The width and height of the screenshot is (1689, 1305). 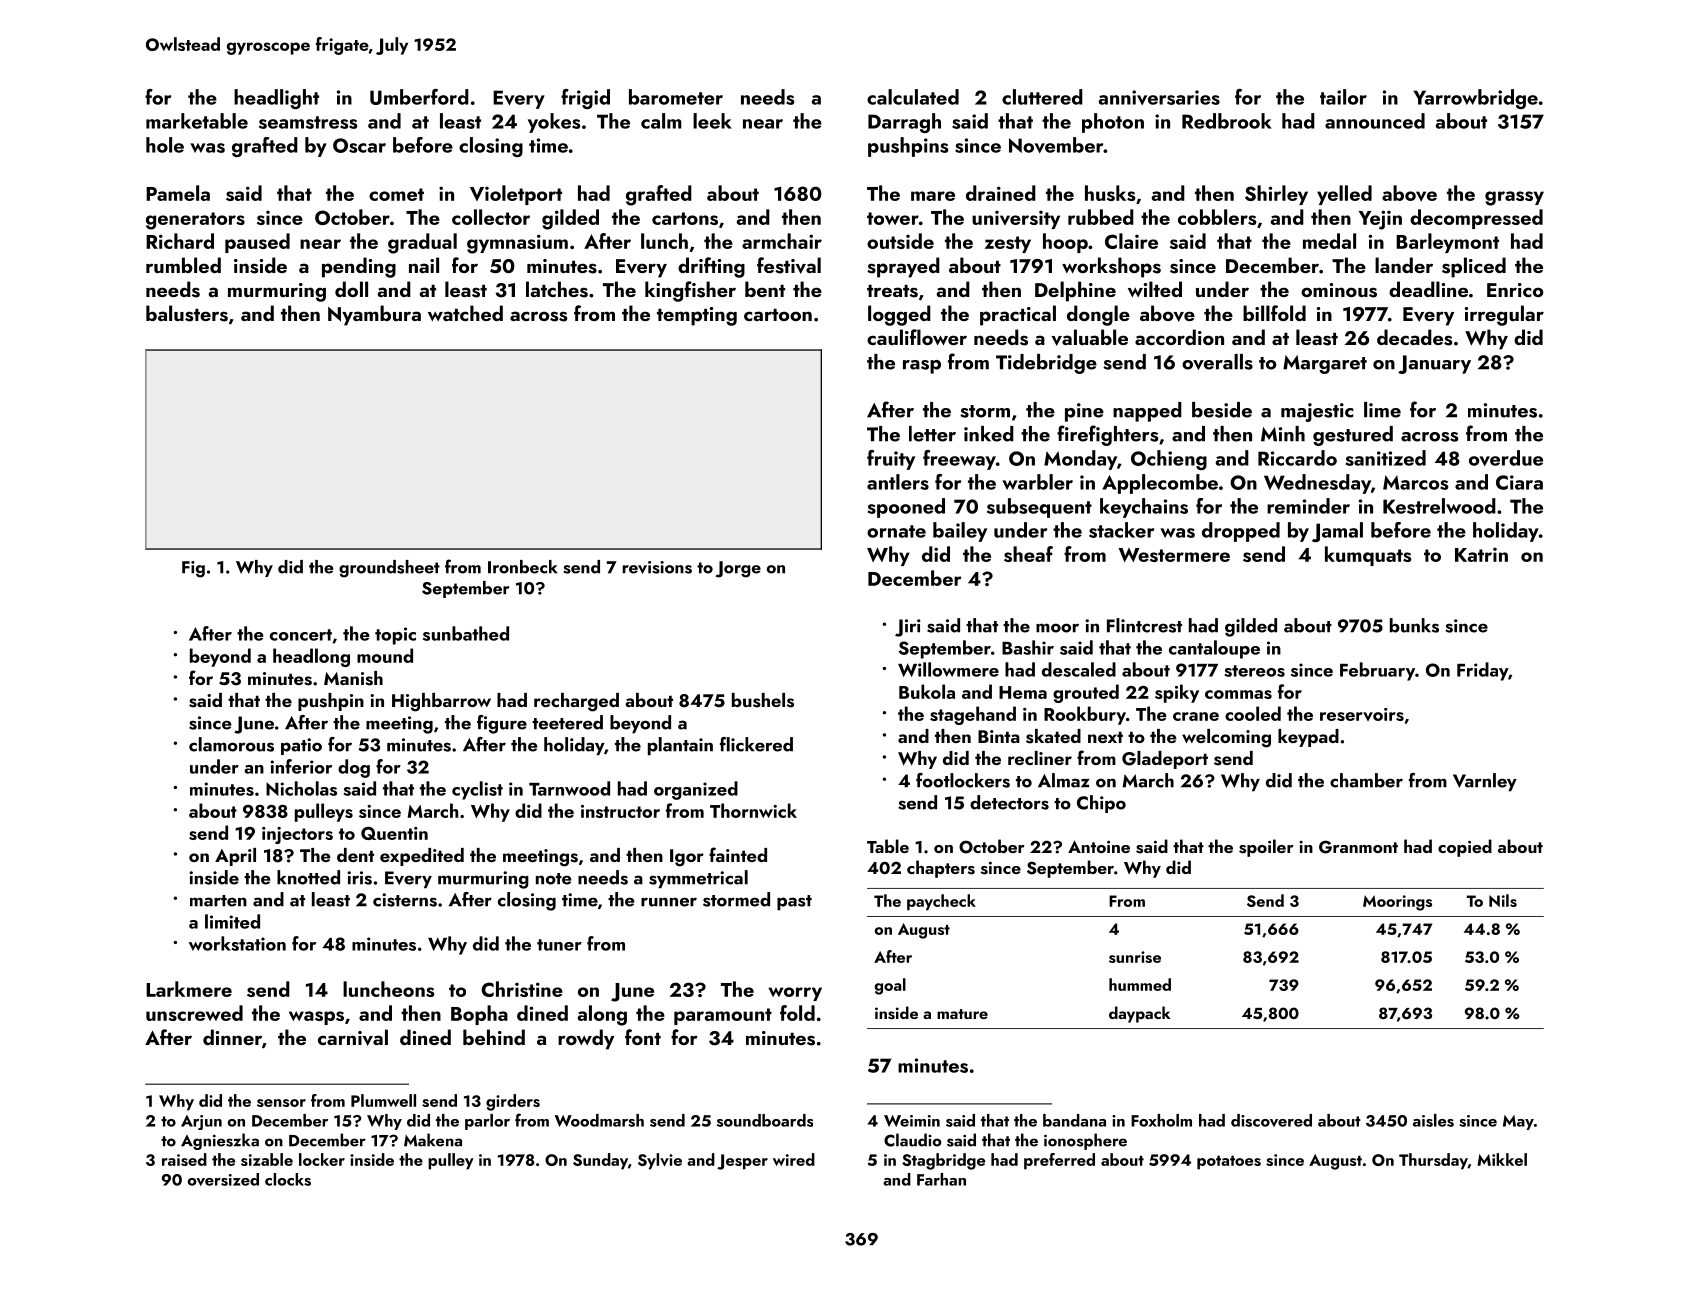 What do you see at coordinates (522, 567) in the screenshot?
I see `Ironbeck` at bounding box center [522, 567].
